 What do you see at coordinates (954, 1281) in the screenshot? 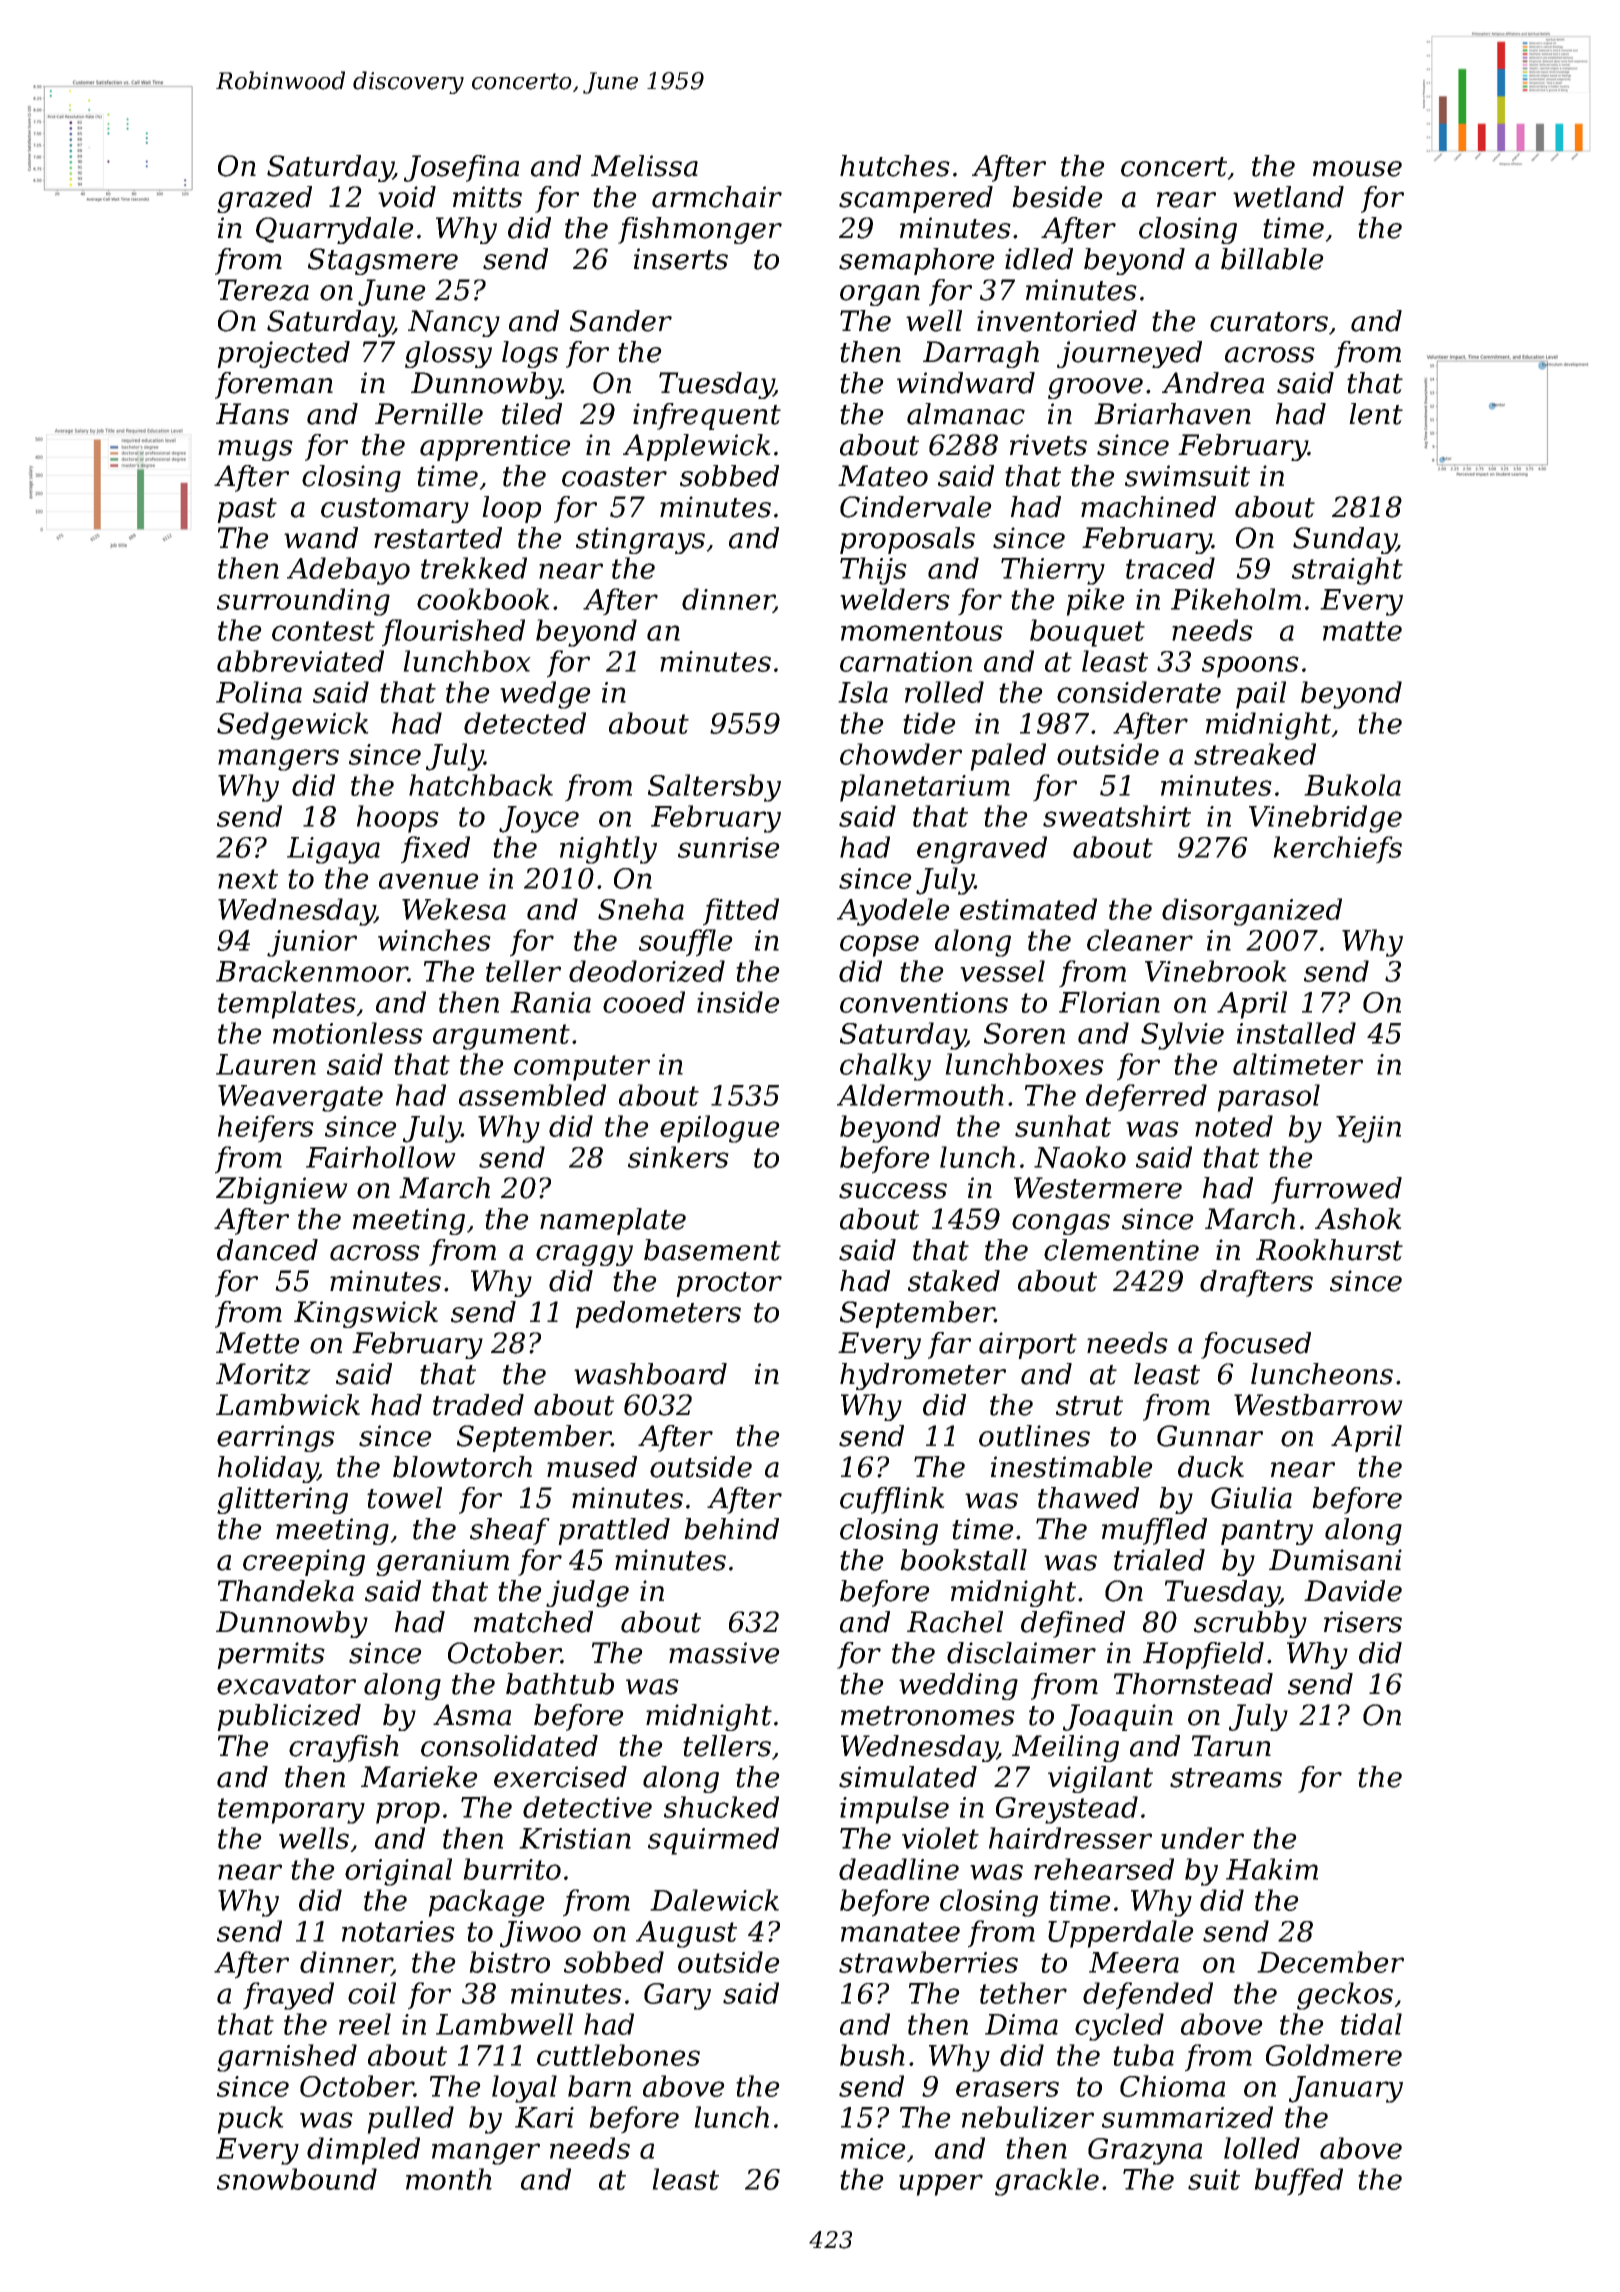
I see `staked` at bounding box center [954, 1281].
